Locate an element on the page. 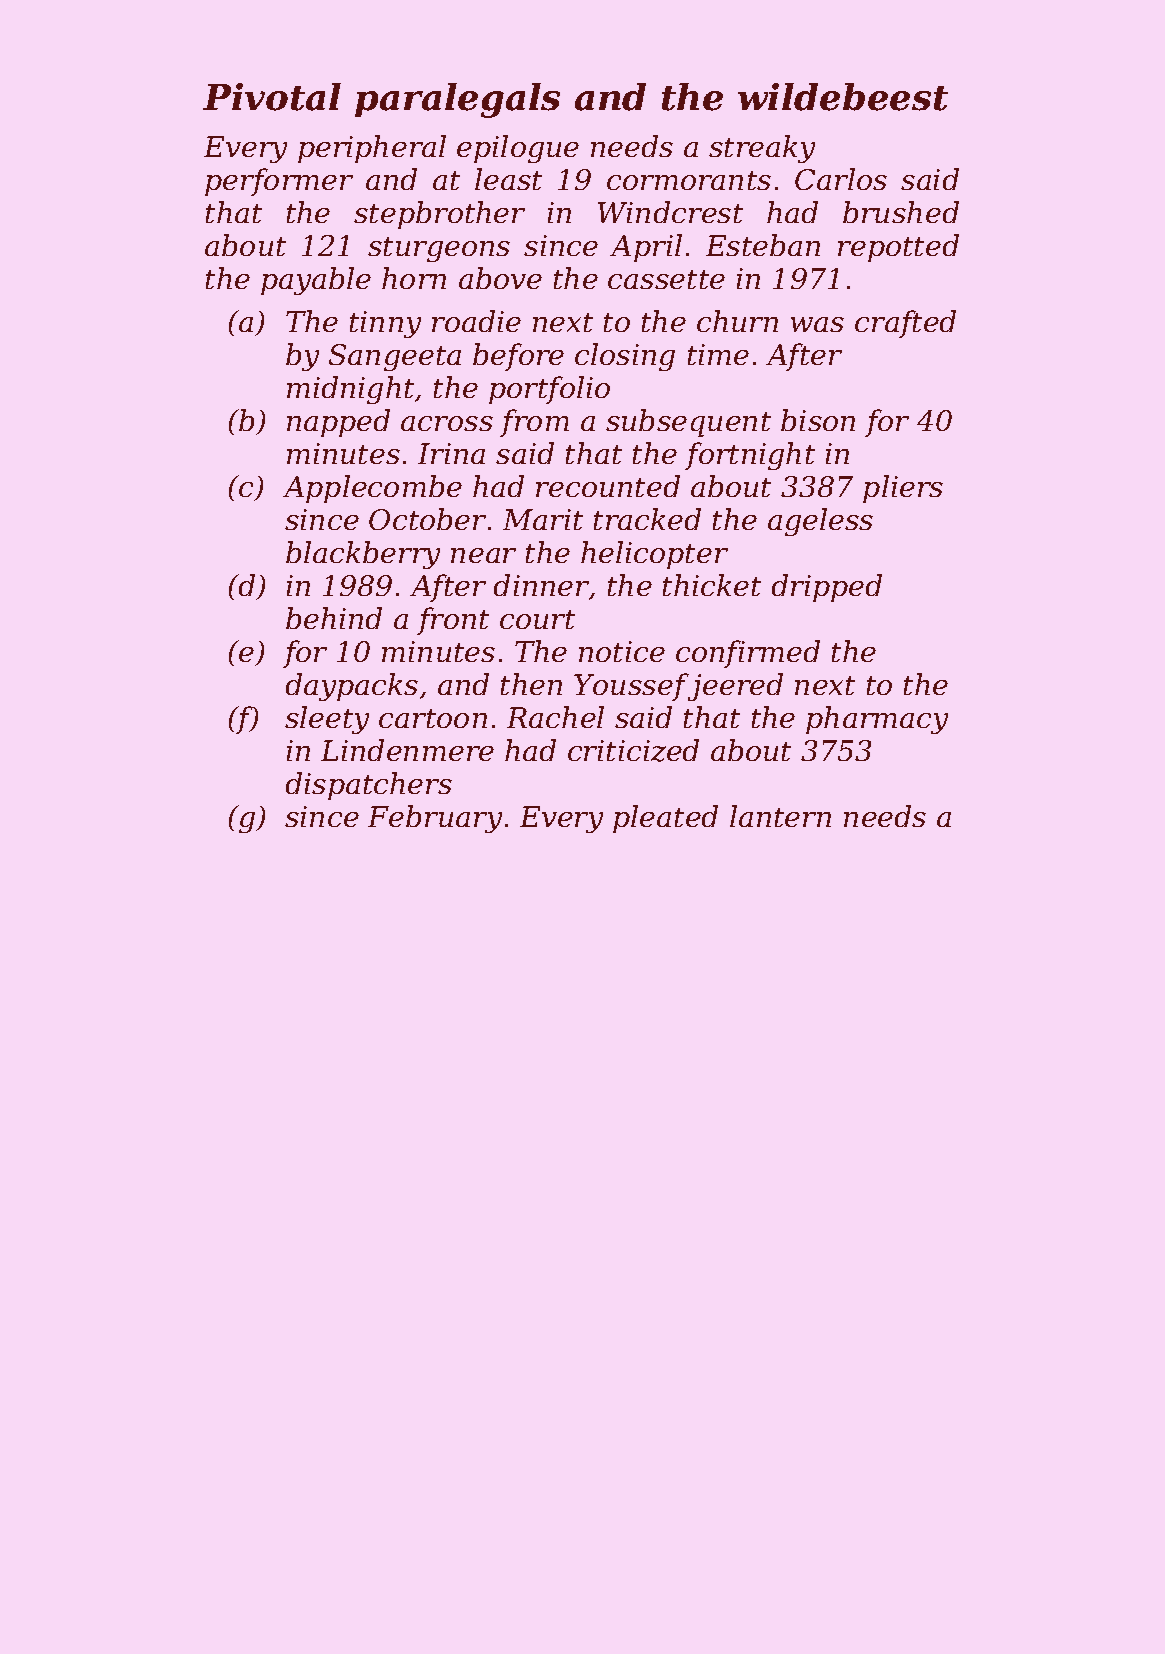 The image size is (1165, 1654). midnight is located at coordinates (350, 390).
